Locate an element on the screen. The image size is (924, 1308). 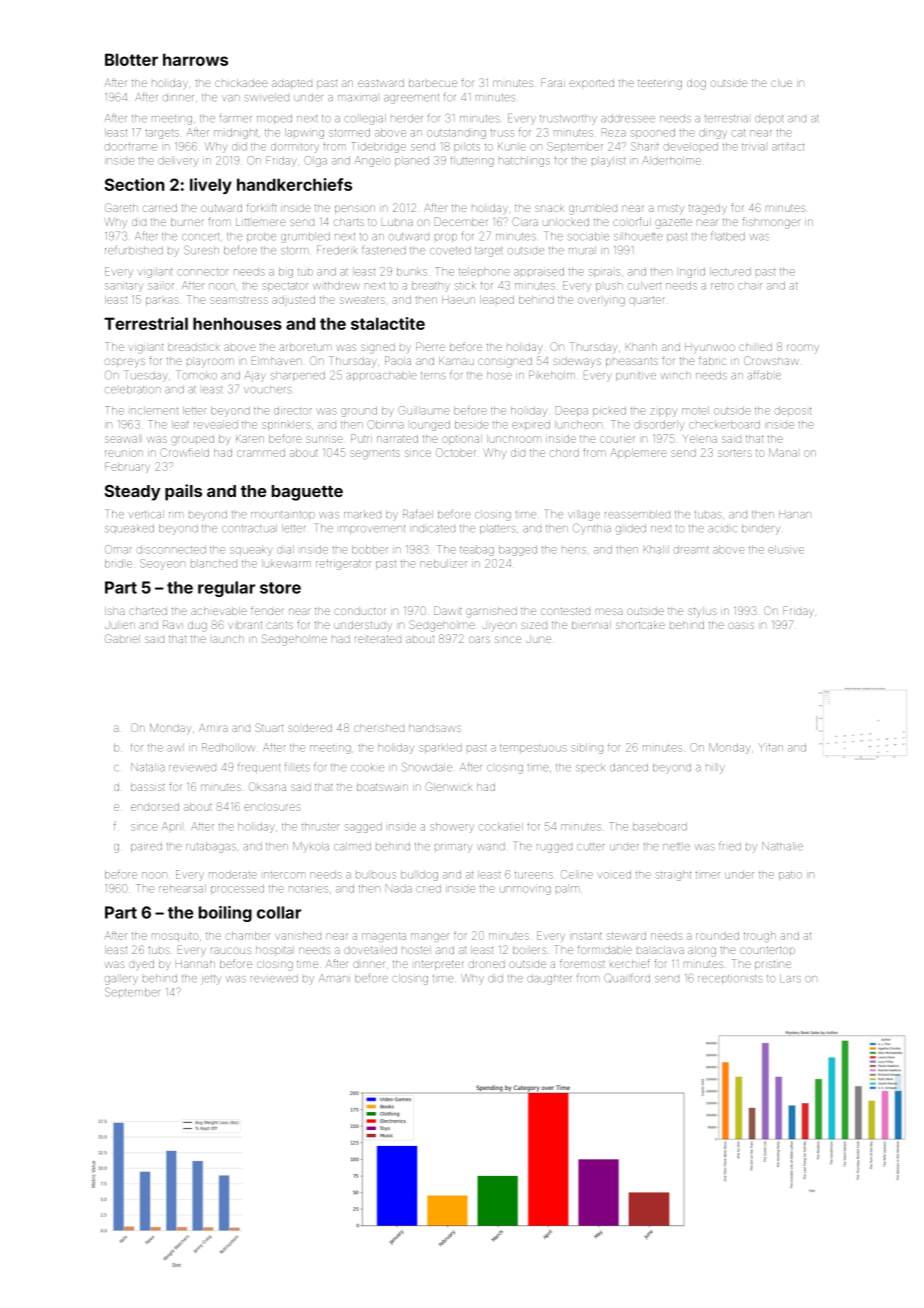
gallery is located at coordinates (121, 979).
